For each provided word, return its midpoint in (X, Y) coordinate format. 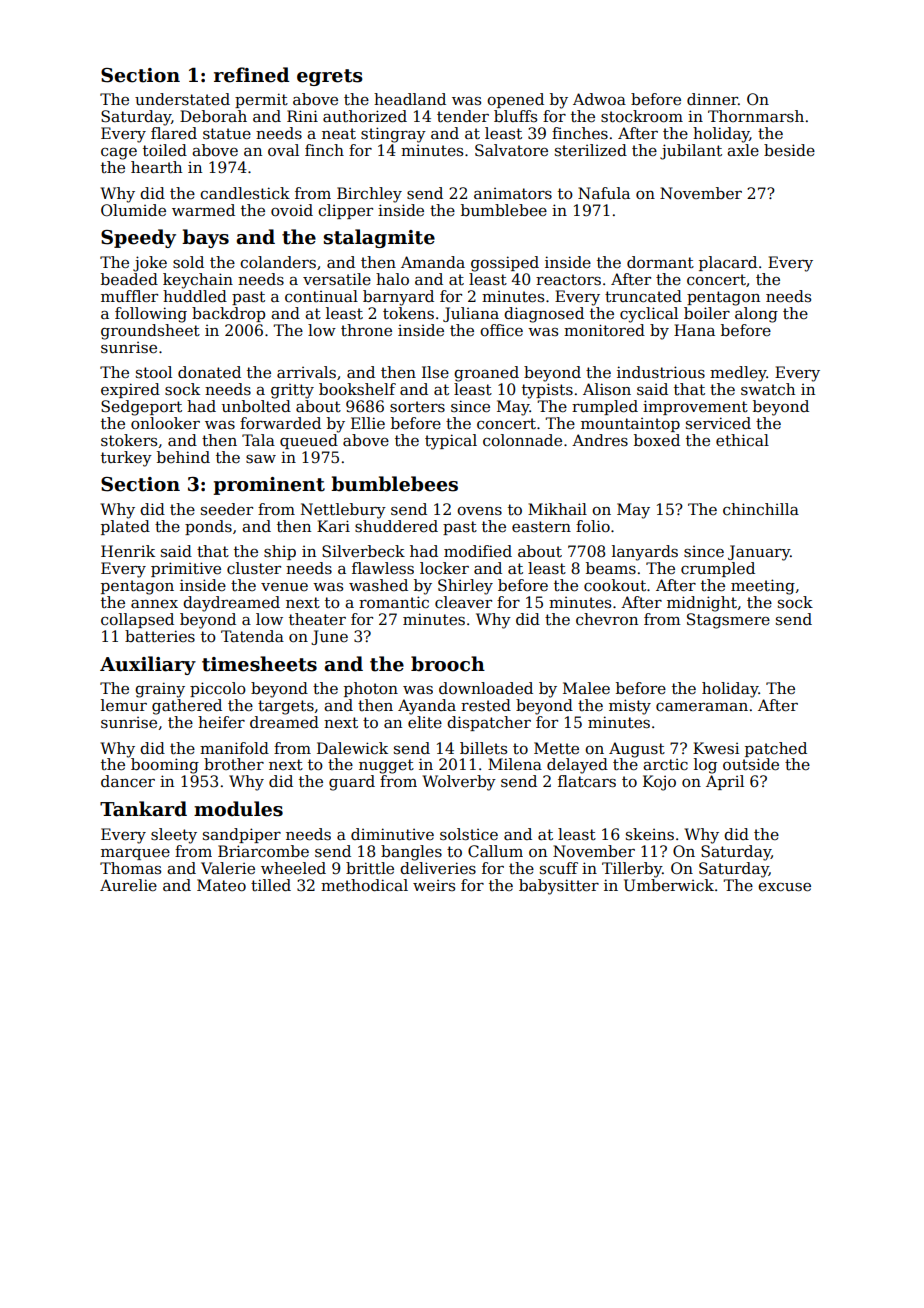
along (756, 315)
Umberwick (669, 885)
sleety (174, 836)
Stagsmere (728, 621)
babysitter (559, 887)
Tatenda (252, 636)
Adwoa (599, 99)
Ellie (368, 423)
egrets (330, 77)
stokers (129, 440)
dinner (712, 99)
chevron (607, 619)
